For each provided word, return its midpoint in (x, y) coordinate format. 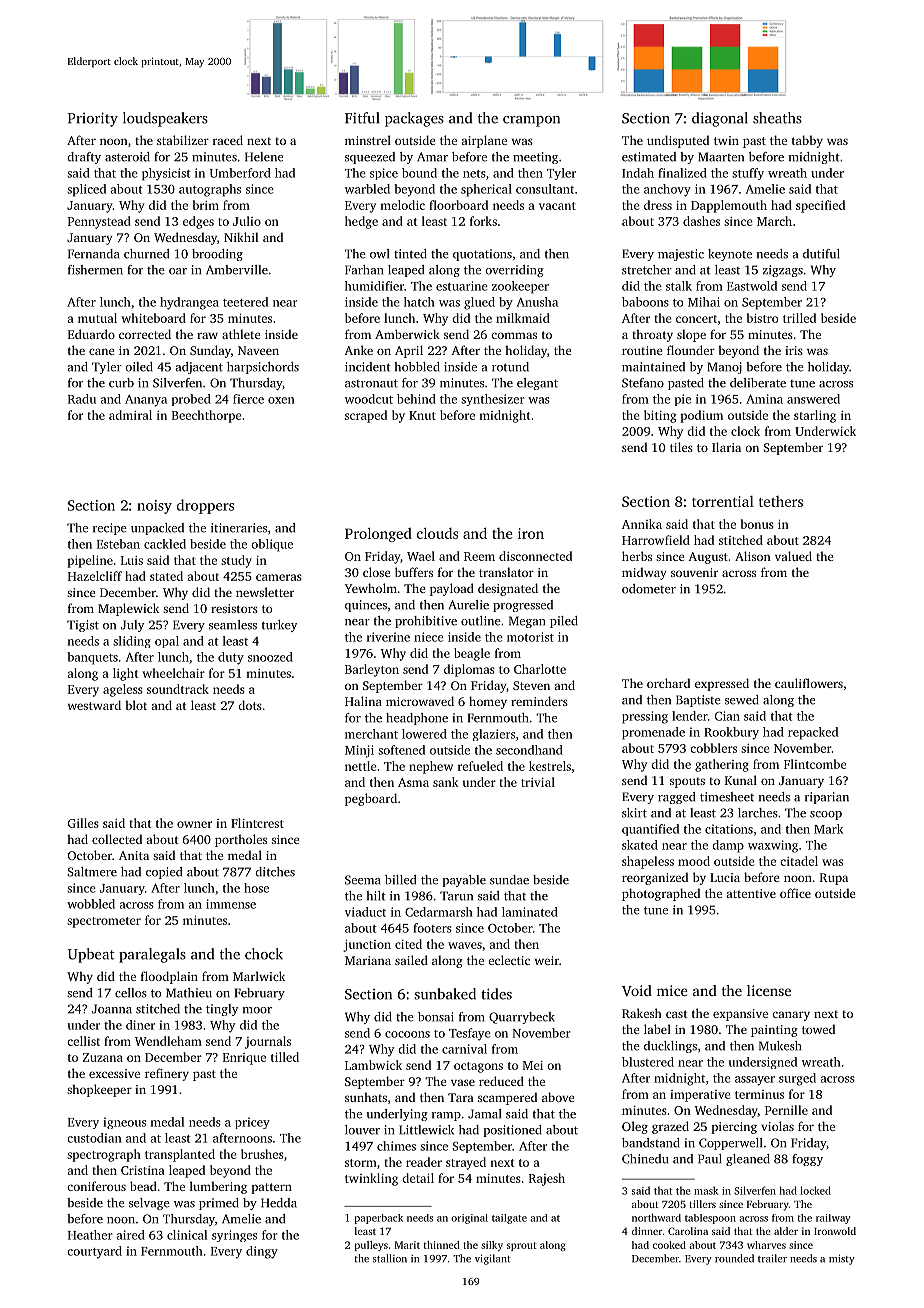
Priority (93, 119)
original (469, 1219)
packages (414, 119)
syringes (234, 1236)
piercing (734, 1128)
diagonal (720, 119)
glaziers (493, 735)
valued (793, 556)
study (236, 561)
